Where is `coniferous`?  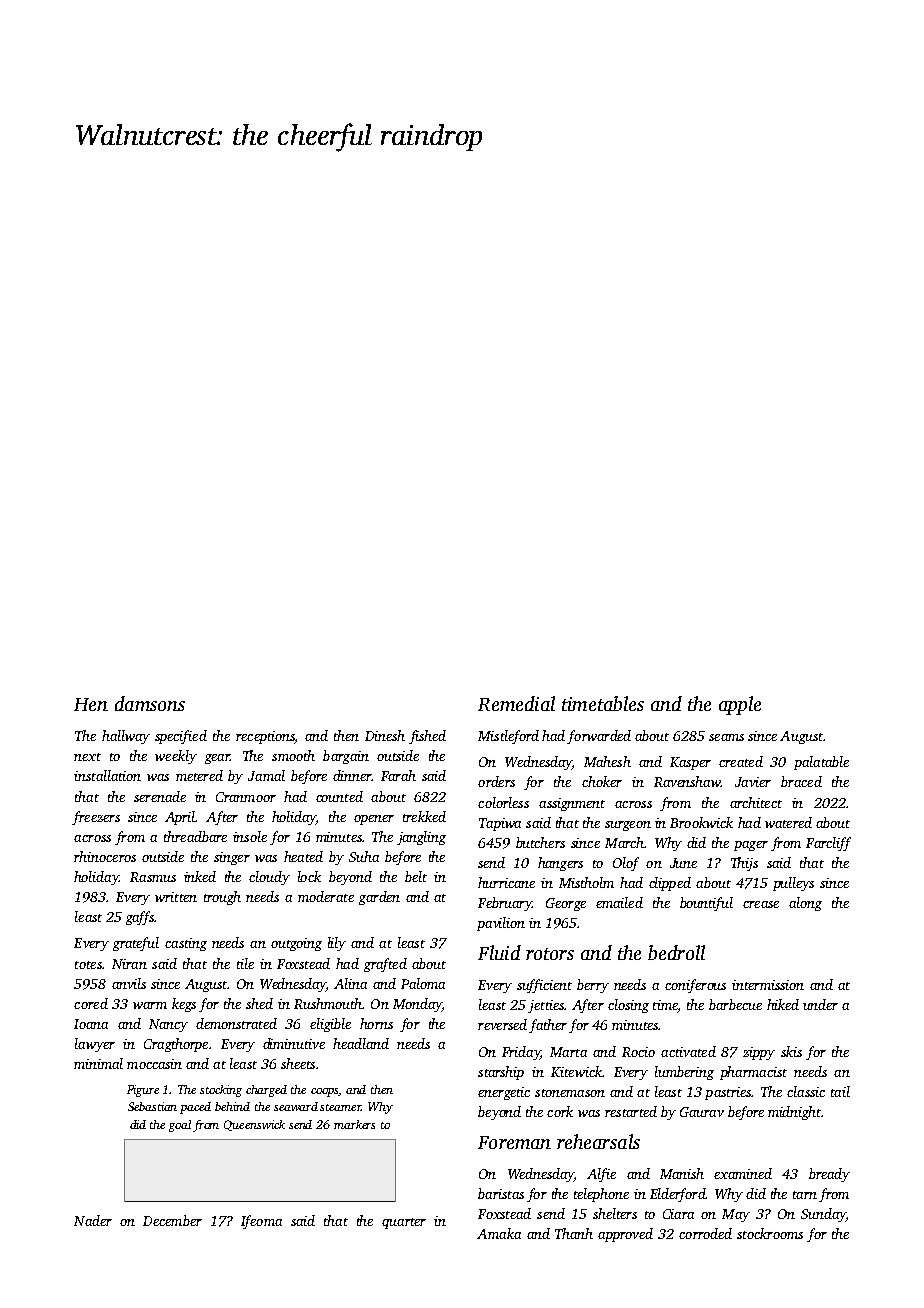 coniferous is located at coordinates (695, 986).
